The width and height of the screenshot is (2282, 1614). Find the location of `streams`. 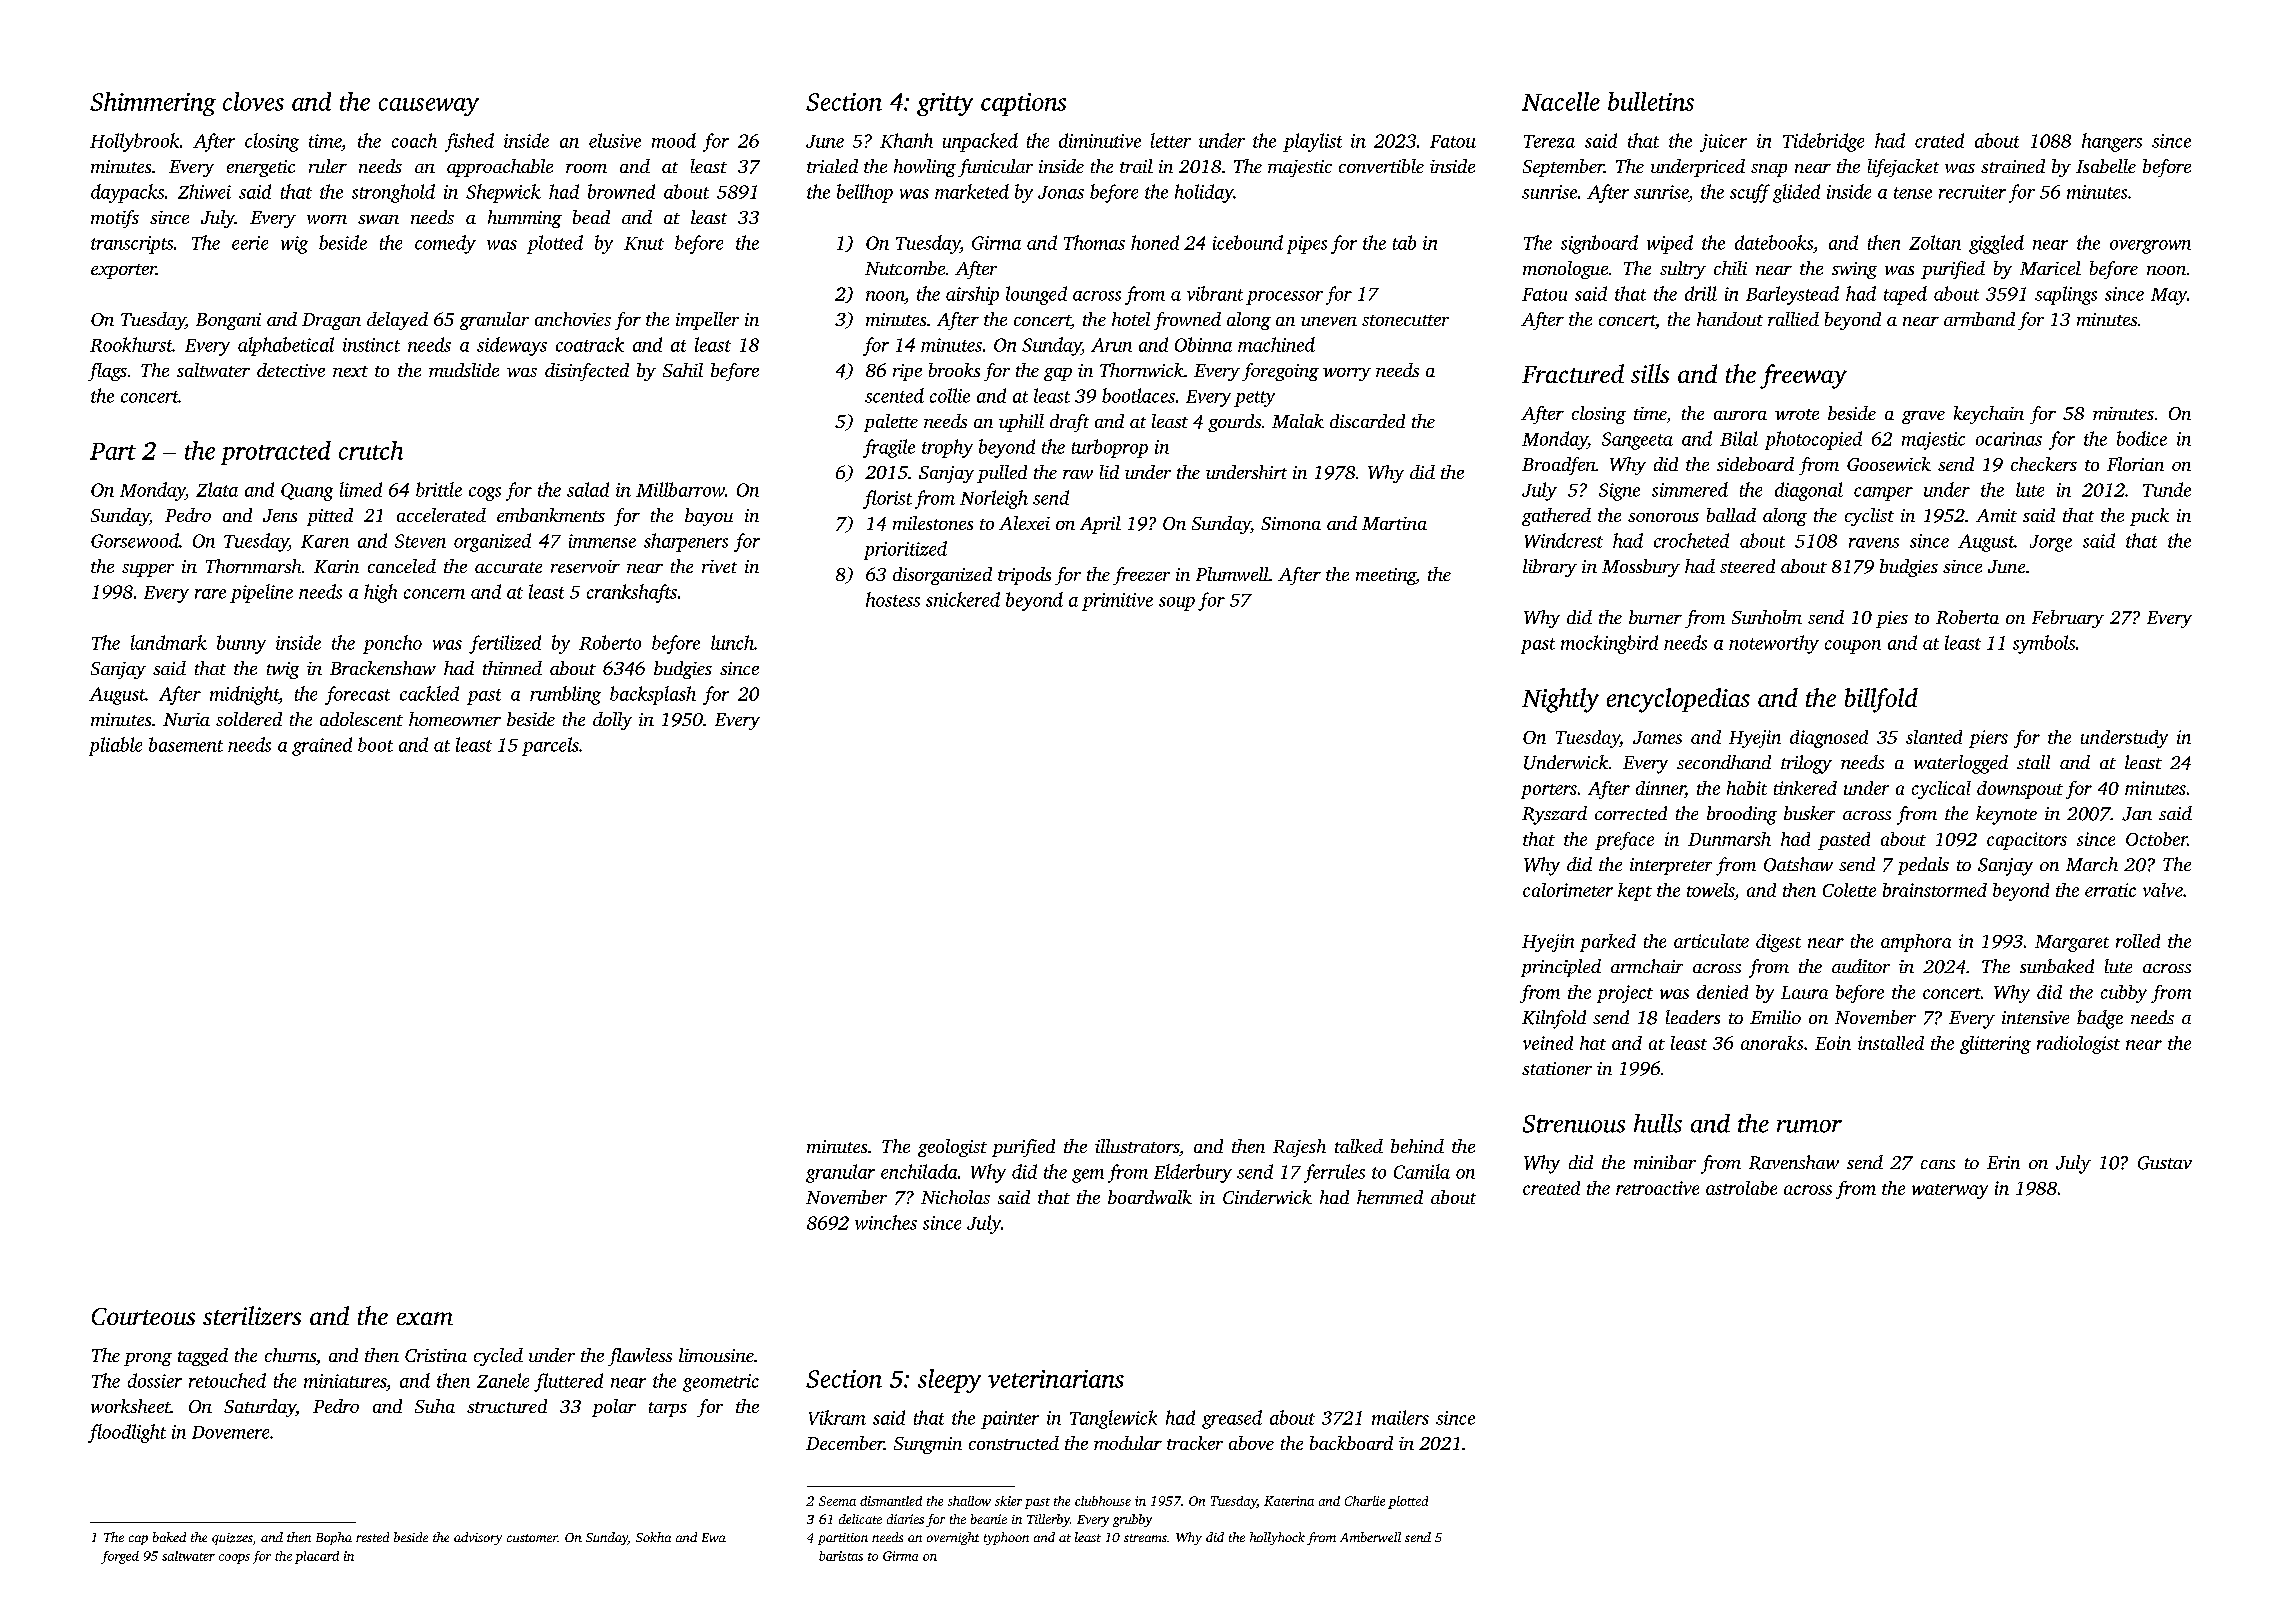

streams is located at coordinates (1145, 1538).
